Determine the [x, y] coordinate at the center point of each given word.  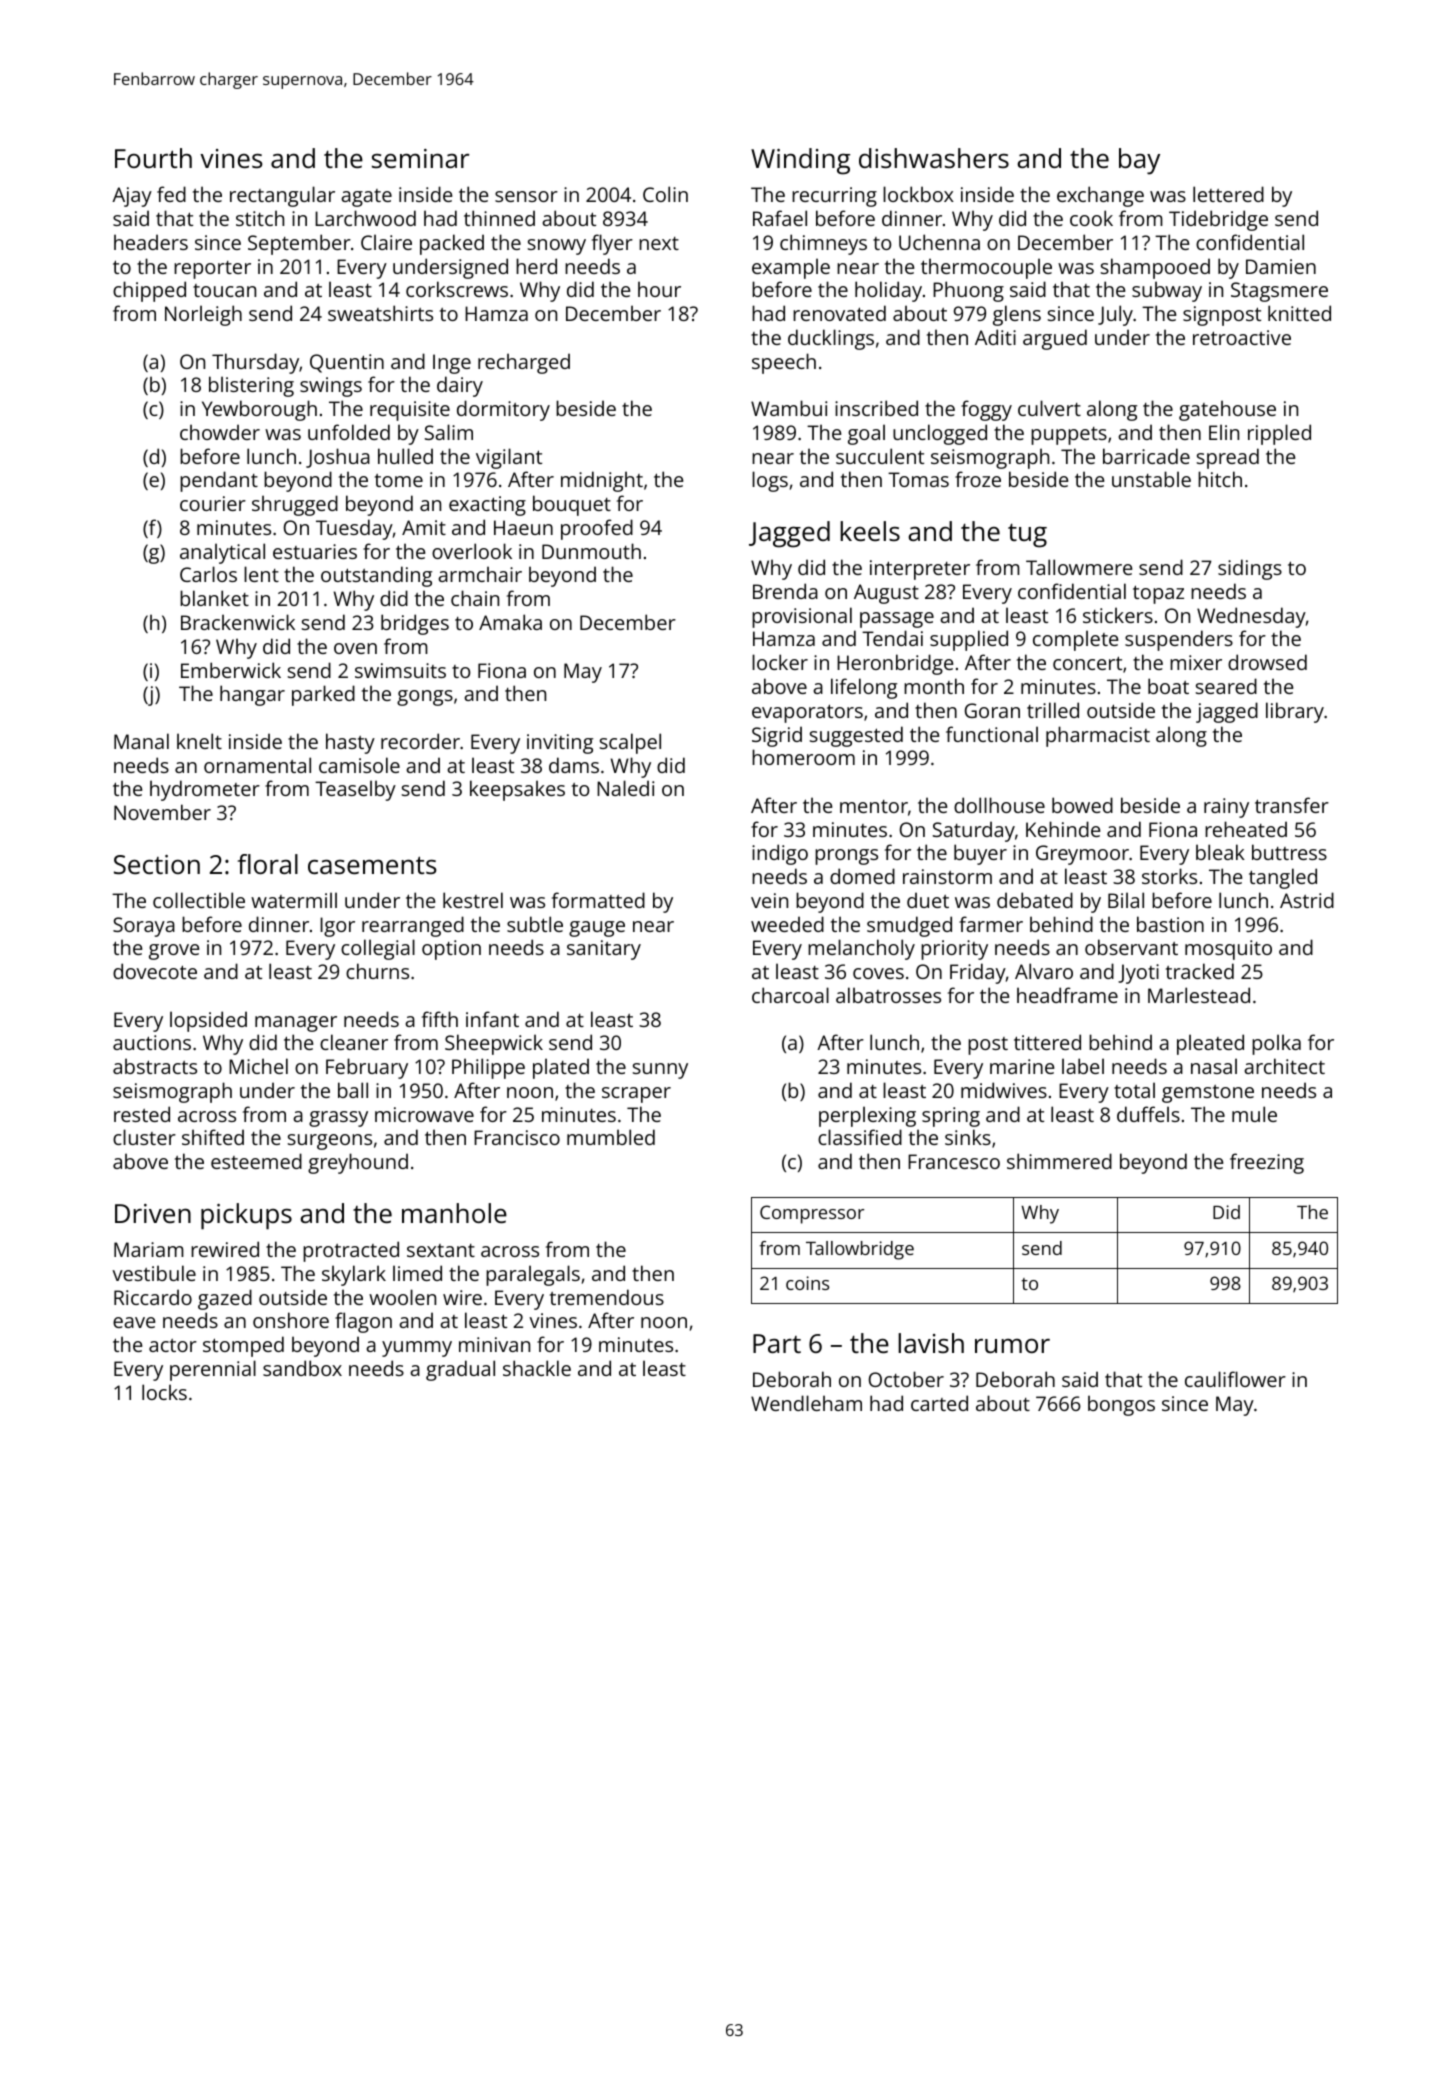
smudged [909, 926]
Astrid [1307, 900]
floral [268, 864]
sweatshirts [380, 313]
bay [1139, 161]
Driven [153, 1213]
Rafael [780, 218]
